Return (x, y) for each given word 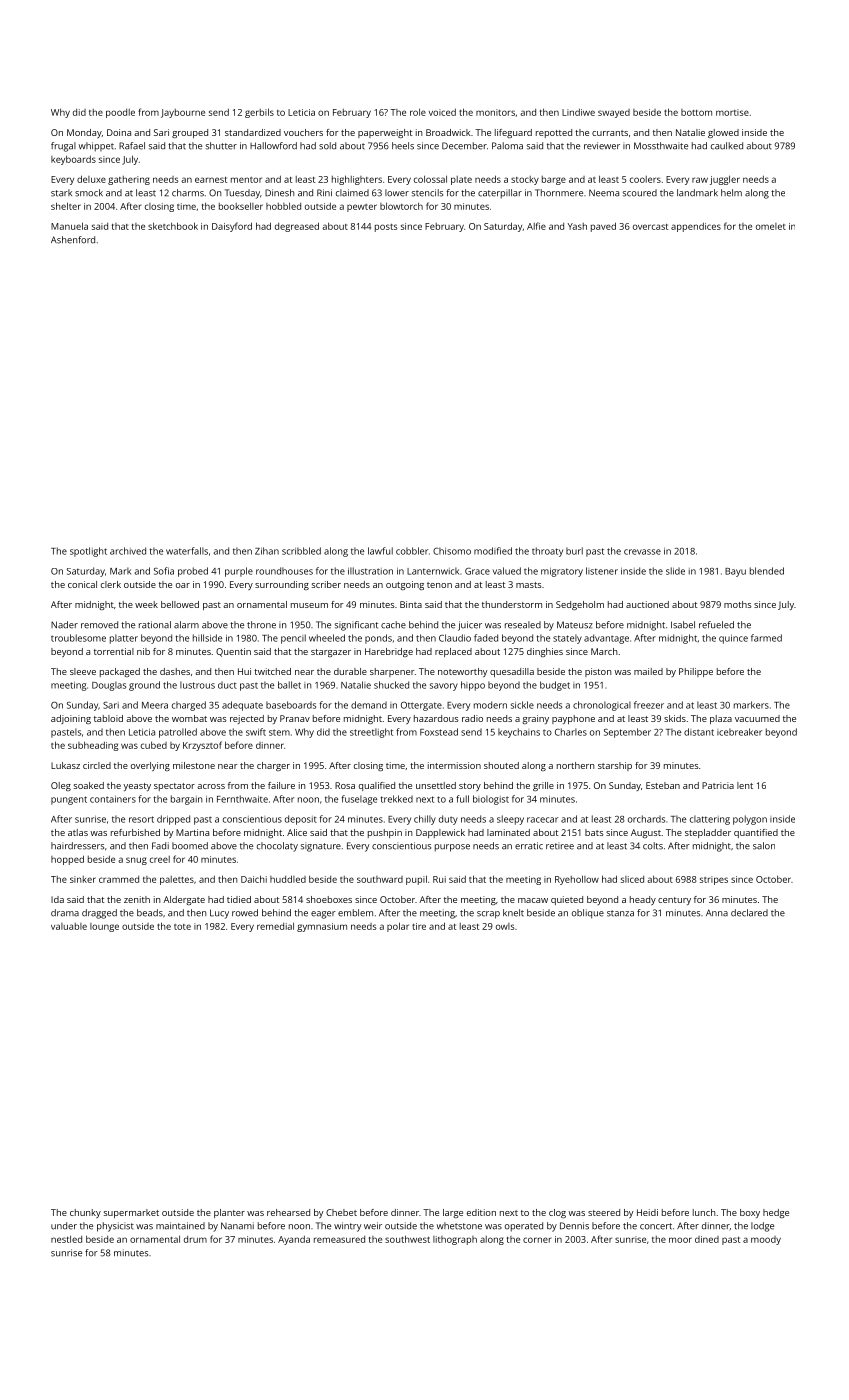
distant (699, 732)
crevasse (642, 552)
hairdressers (77, 846)
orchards (646, 819)
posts (386, 228)
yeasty (137, 787)
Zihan (267, 551)
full (462, 799)
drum (195, 1239)
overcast (650, 227)
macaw (533, 900)
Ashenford (73, 240)
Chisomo (452, 551)
